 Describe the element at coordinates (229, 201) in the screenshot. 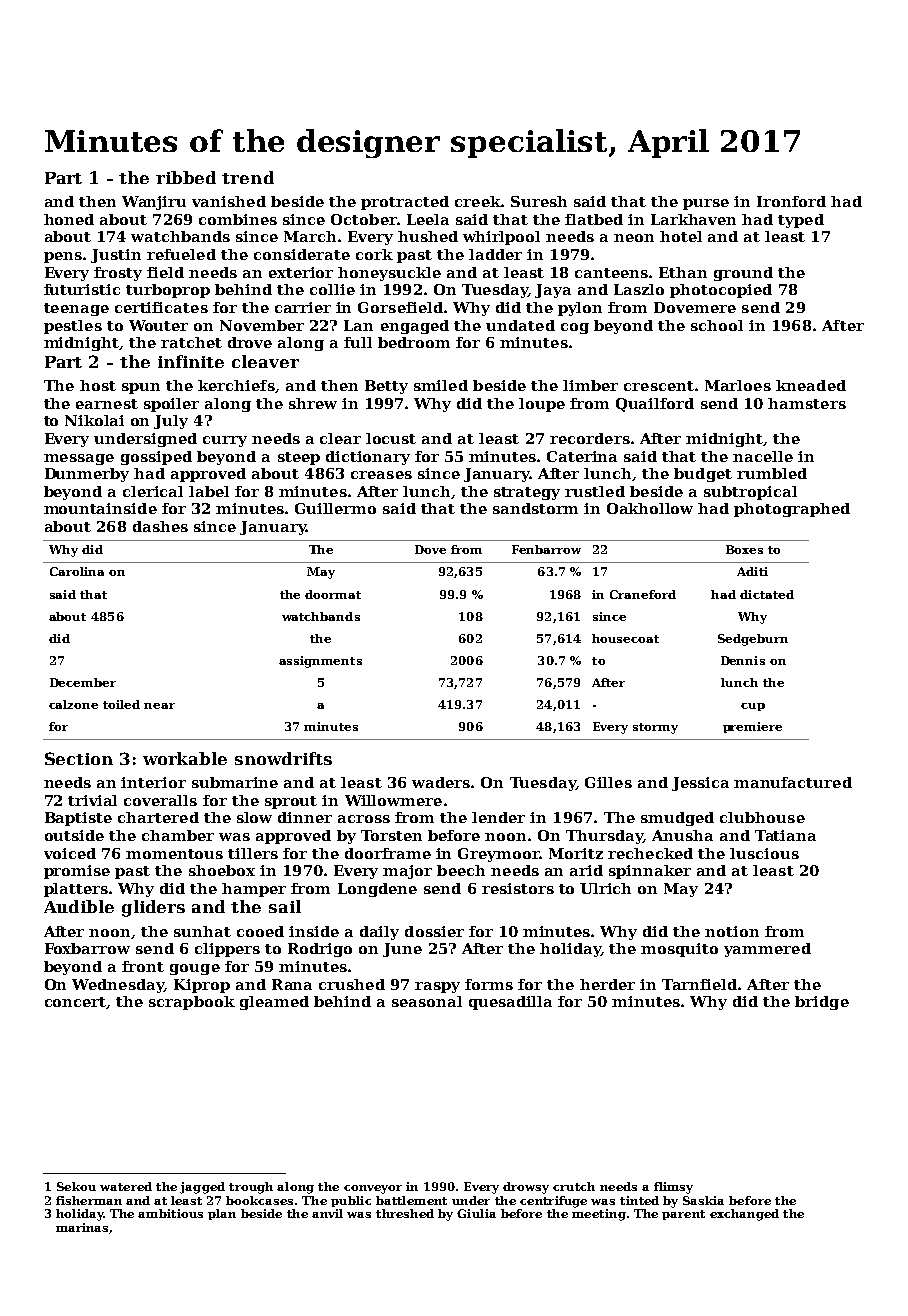

I see `vanished` at that location.
